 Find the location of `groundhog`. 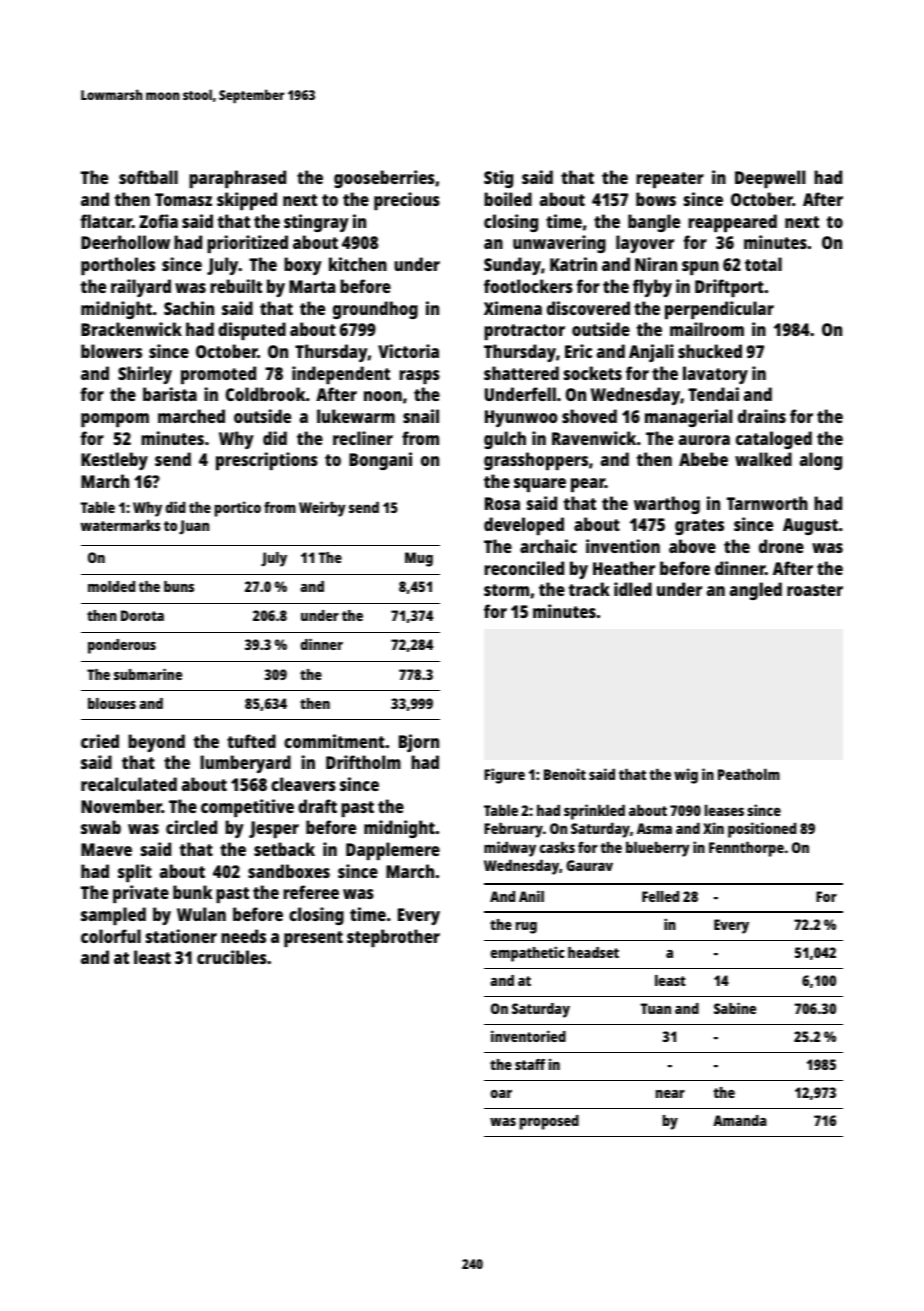

groundhog is located at coordinates (375, 310).
